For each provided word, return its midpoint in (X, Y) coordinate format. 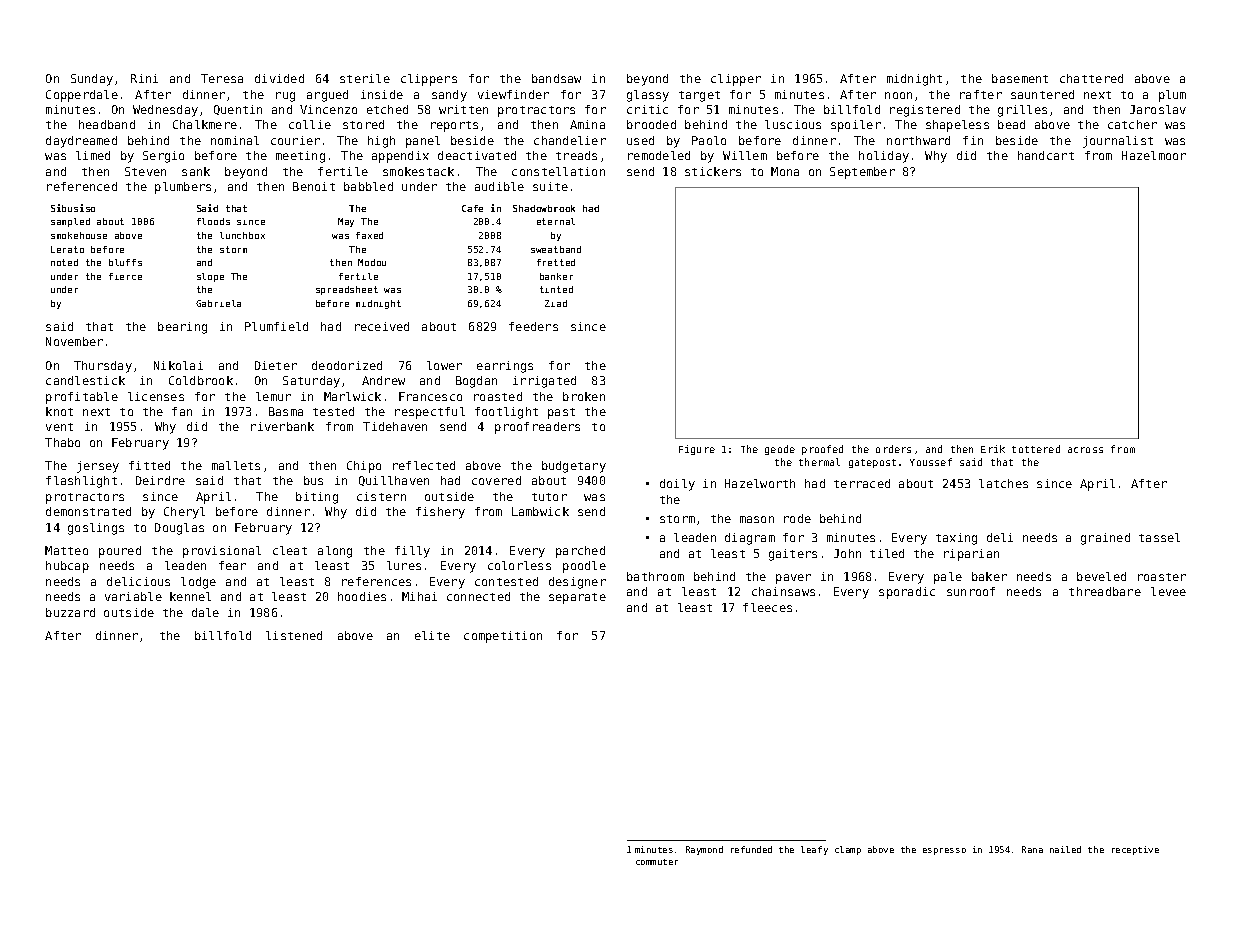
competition (503, 637)
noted (64, 262)
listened (294, 635)
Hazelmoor (1154, 155)
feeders (533, 326)
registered (925, 111)
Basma (286, 411)
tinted (556, 289)
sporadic (907, 593)
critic (647, 109)
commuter (657, 862)
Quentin (238, 110)
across (1085, 450)
